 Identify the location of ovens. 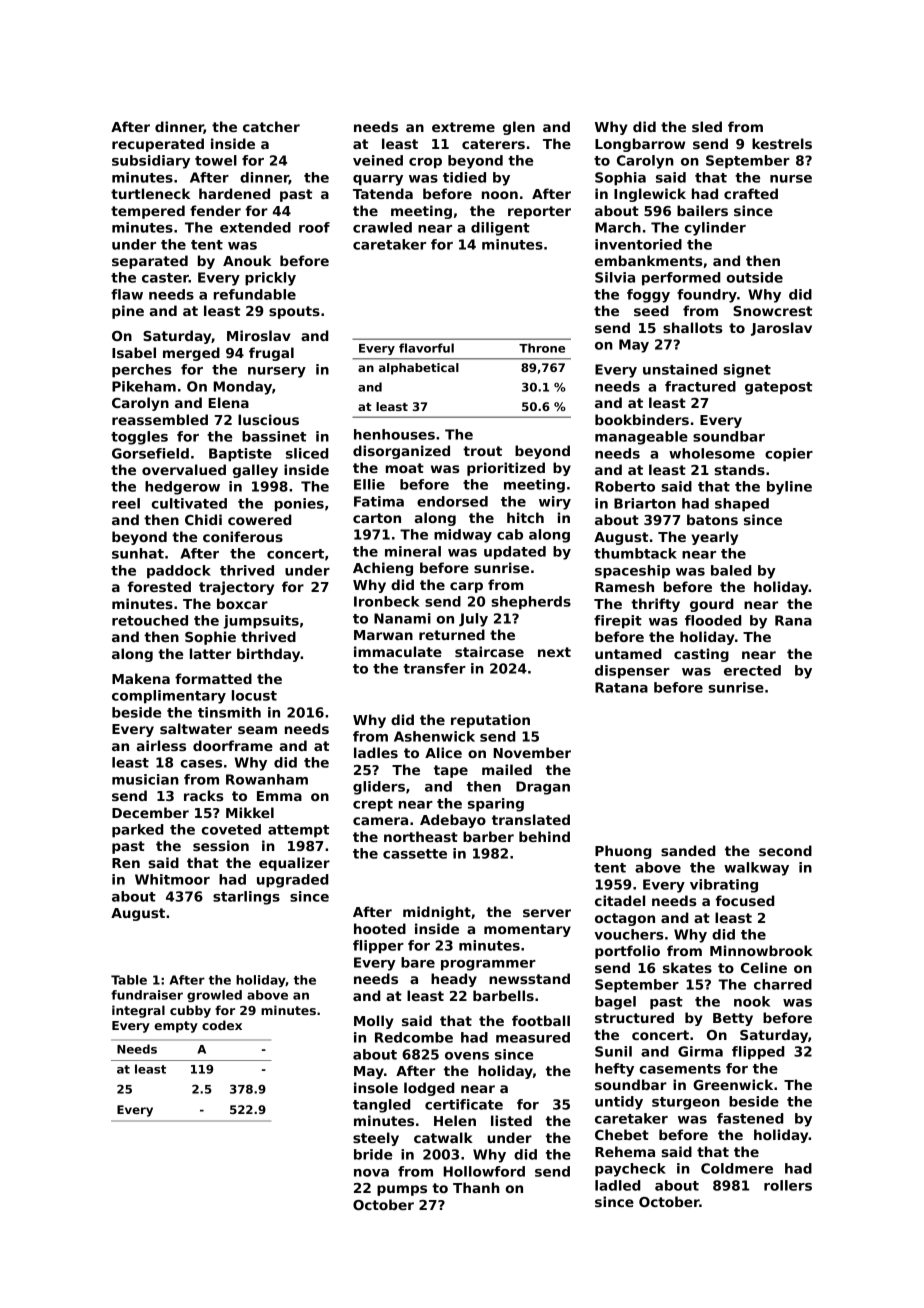
(467, 1056).
